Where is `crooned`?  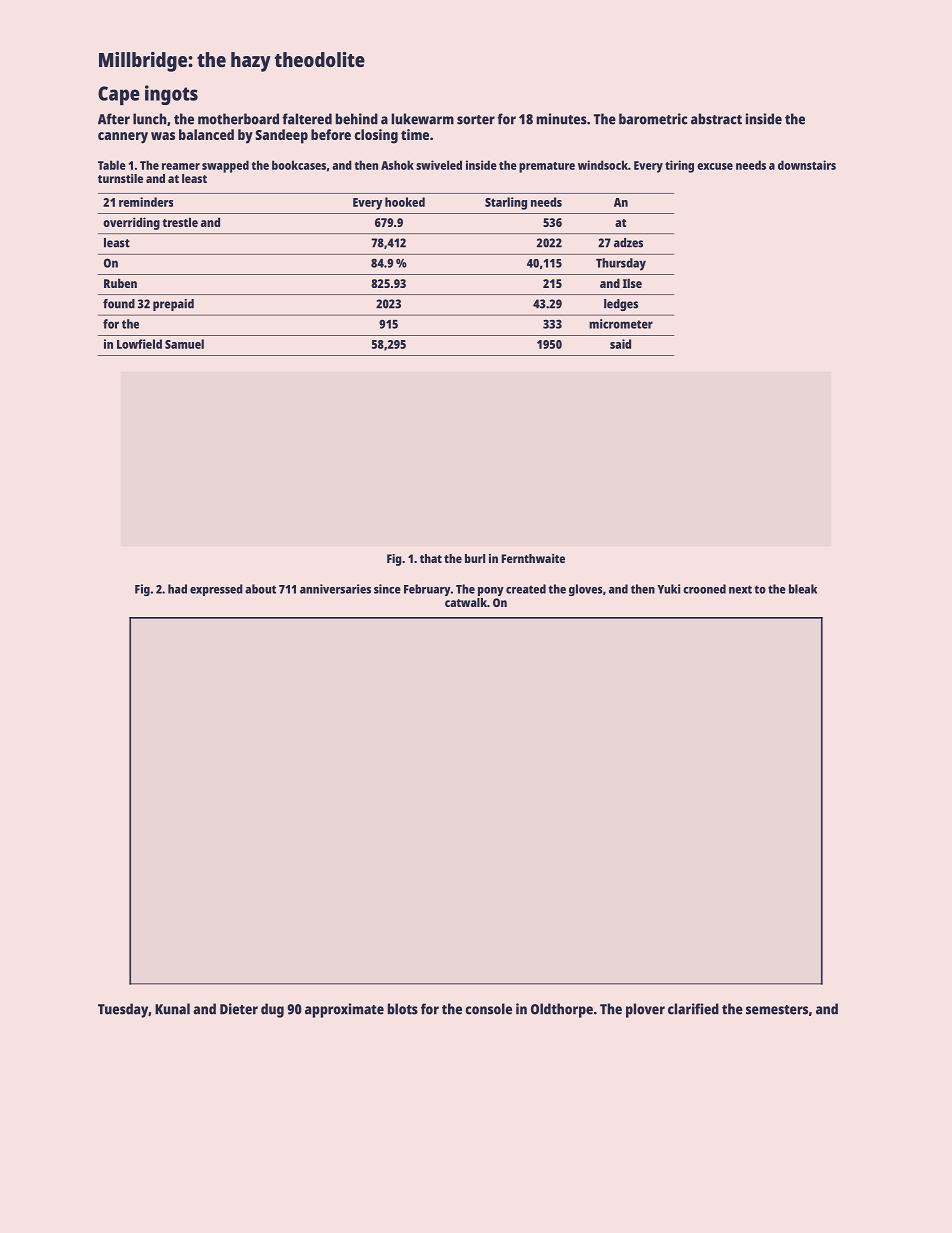 crooned is located at coordinates (704, 589).
